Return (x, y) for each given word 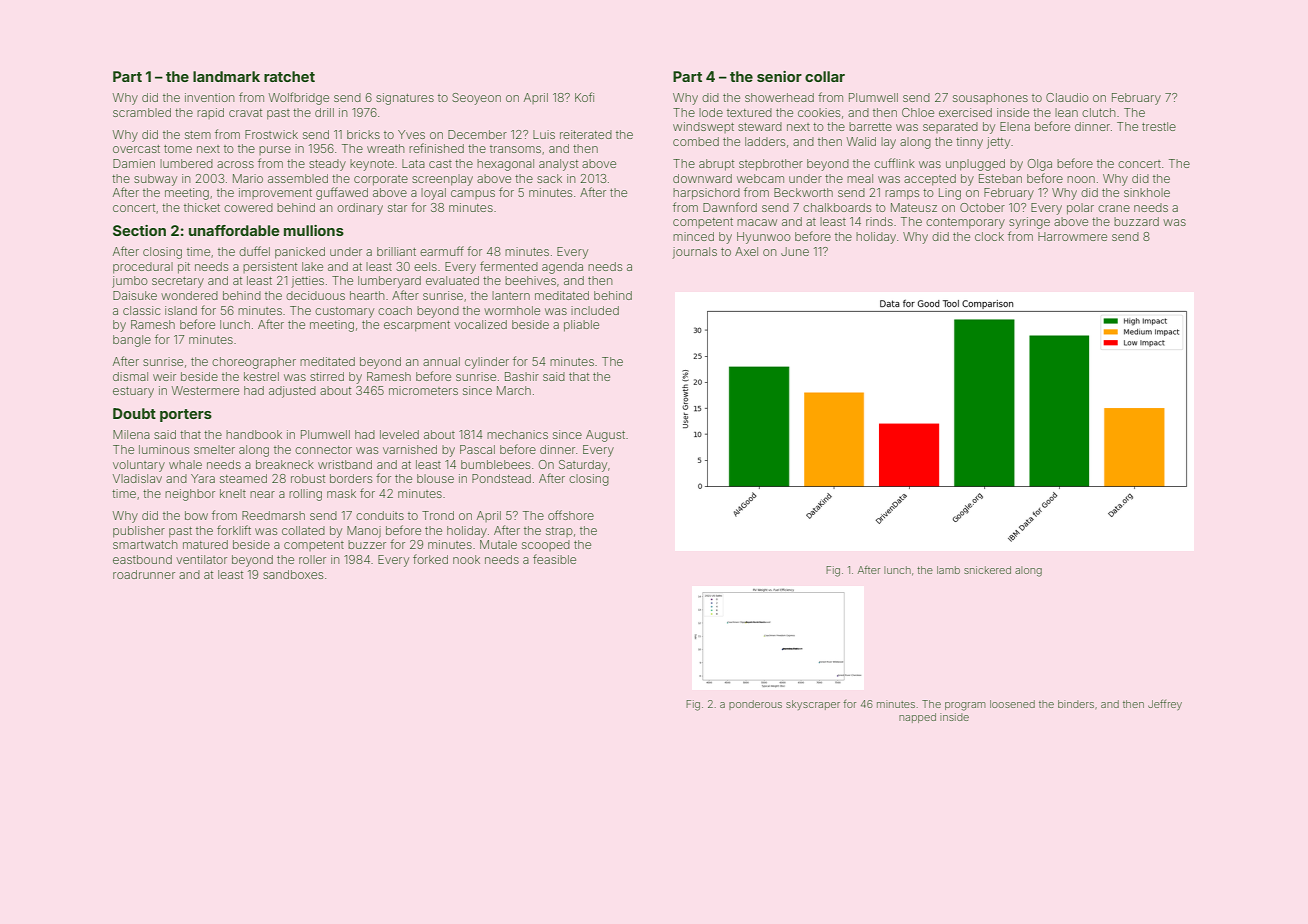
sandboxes (293, 574)
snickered (987, 570)
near (262, 494)
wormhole (512, 310)
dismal (130, 376)
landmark (226, 76)
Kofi (584, 97)
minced (693, 236)
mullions (314, 230)
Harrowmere (1072, 236)
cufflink (894, 163)
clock (989, 236)
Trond (438, 515)
